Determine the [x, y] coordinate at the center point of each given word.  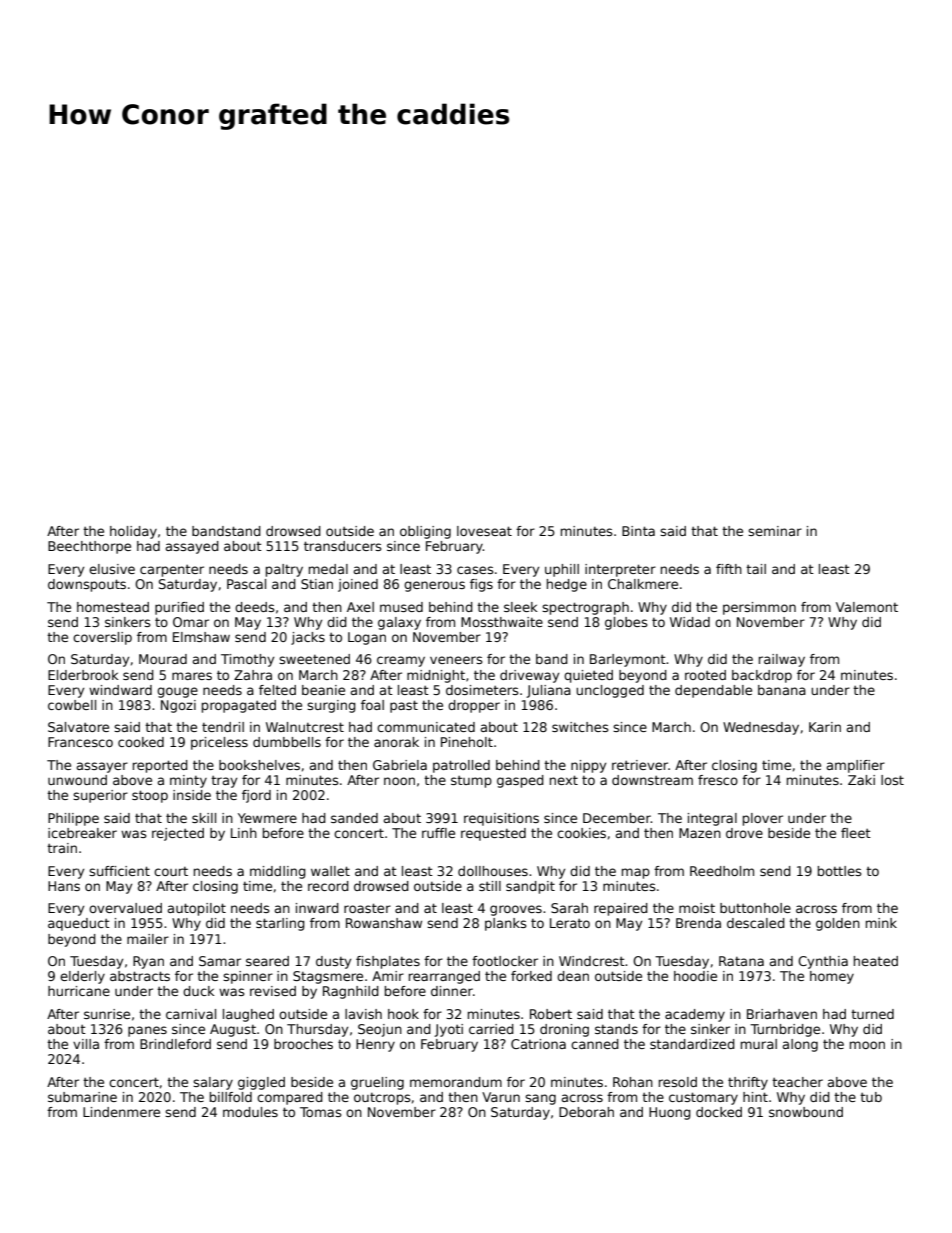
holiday [133, 532]
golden [838, 924]
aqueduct [79, 924]
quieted [588, 676]
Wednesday [761, 728]
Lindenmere [121, 1112]
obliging [425, 532]
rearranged [444, 977]
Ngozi [178, 706]
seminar [775, 531]
